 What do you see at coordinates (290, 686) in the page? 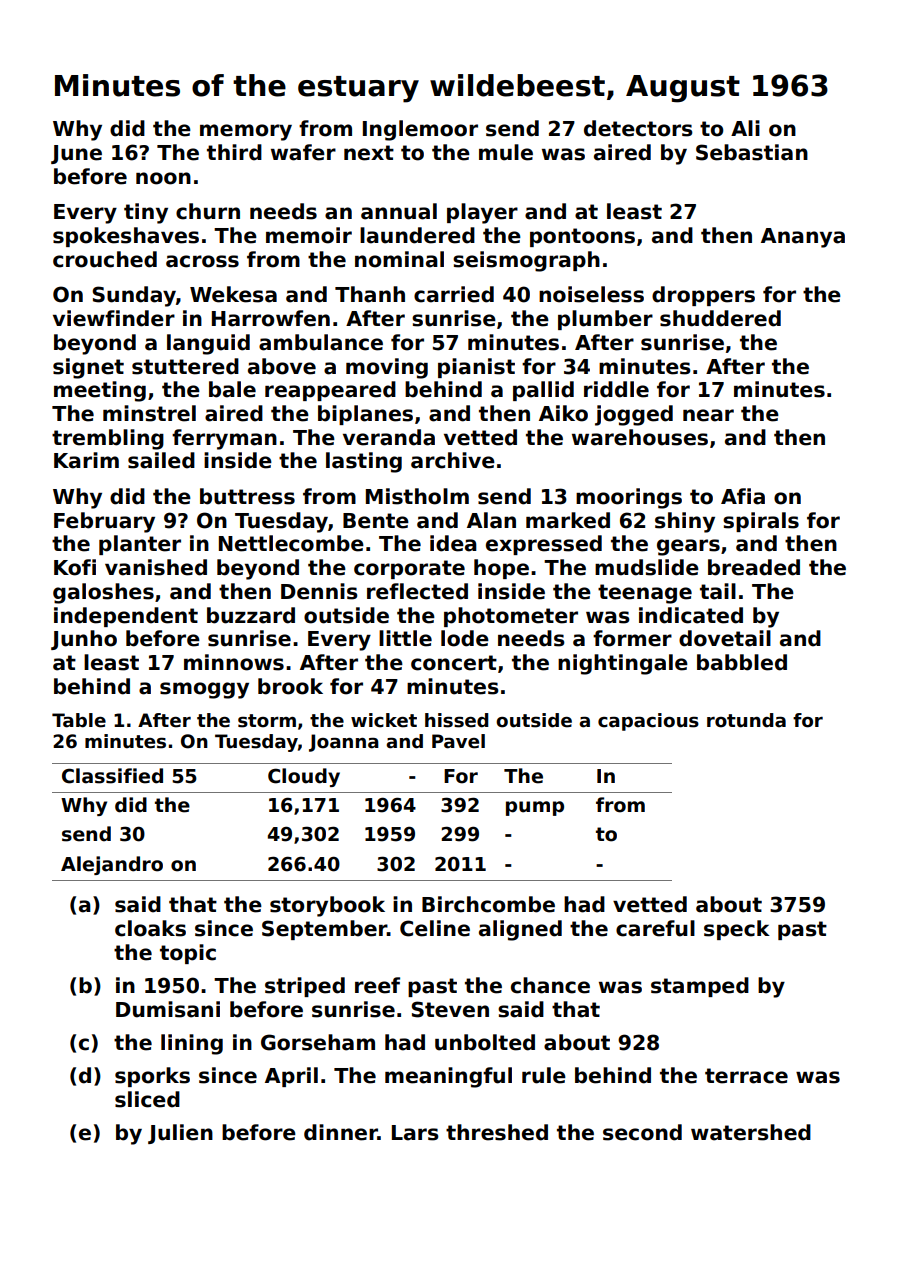
I see `brook` at bounding box center [290, 686].
